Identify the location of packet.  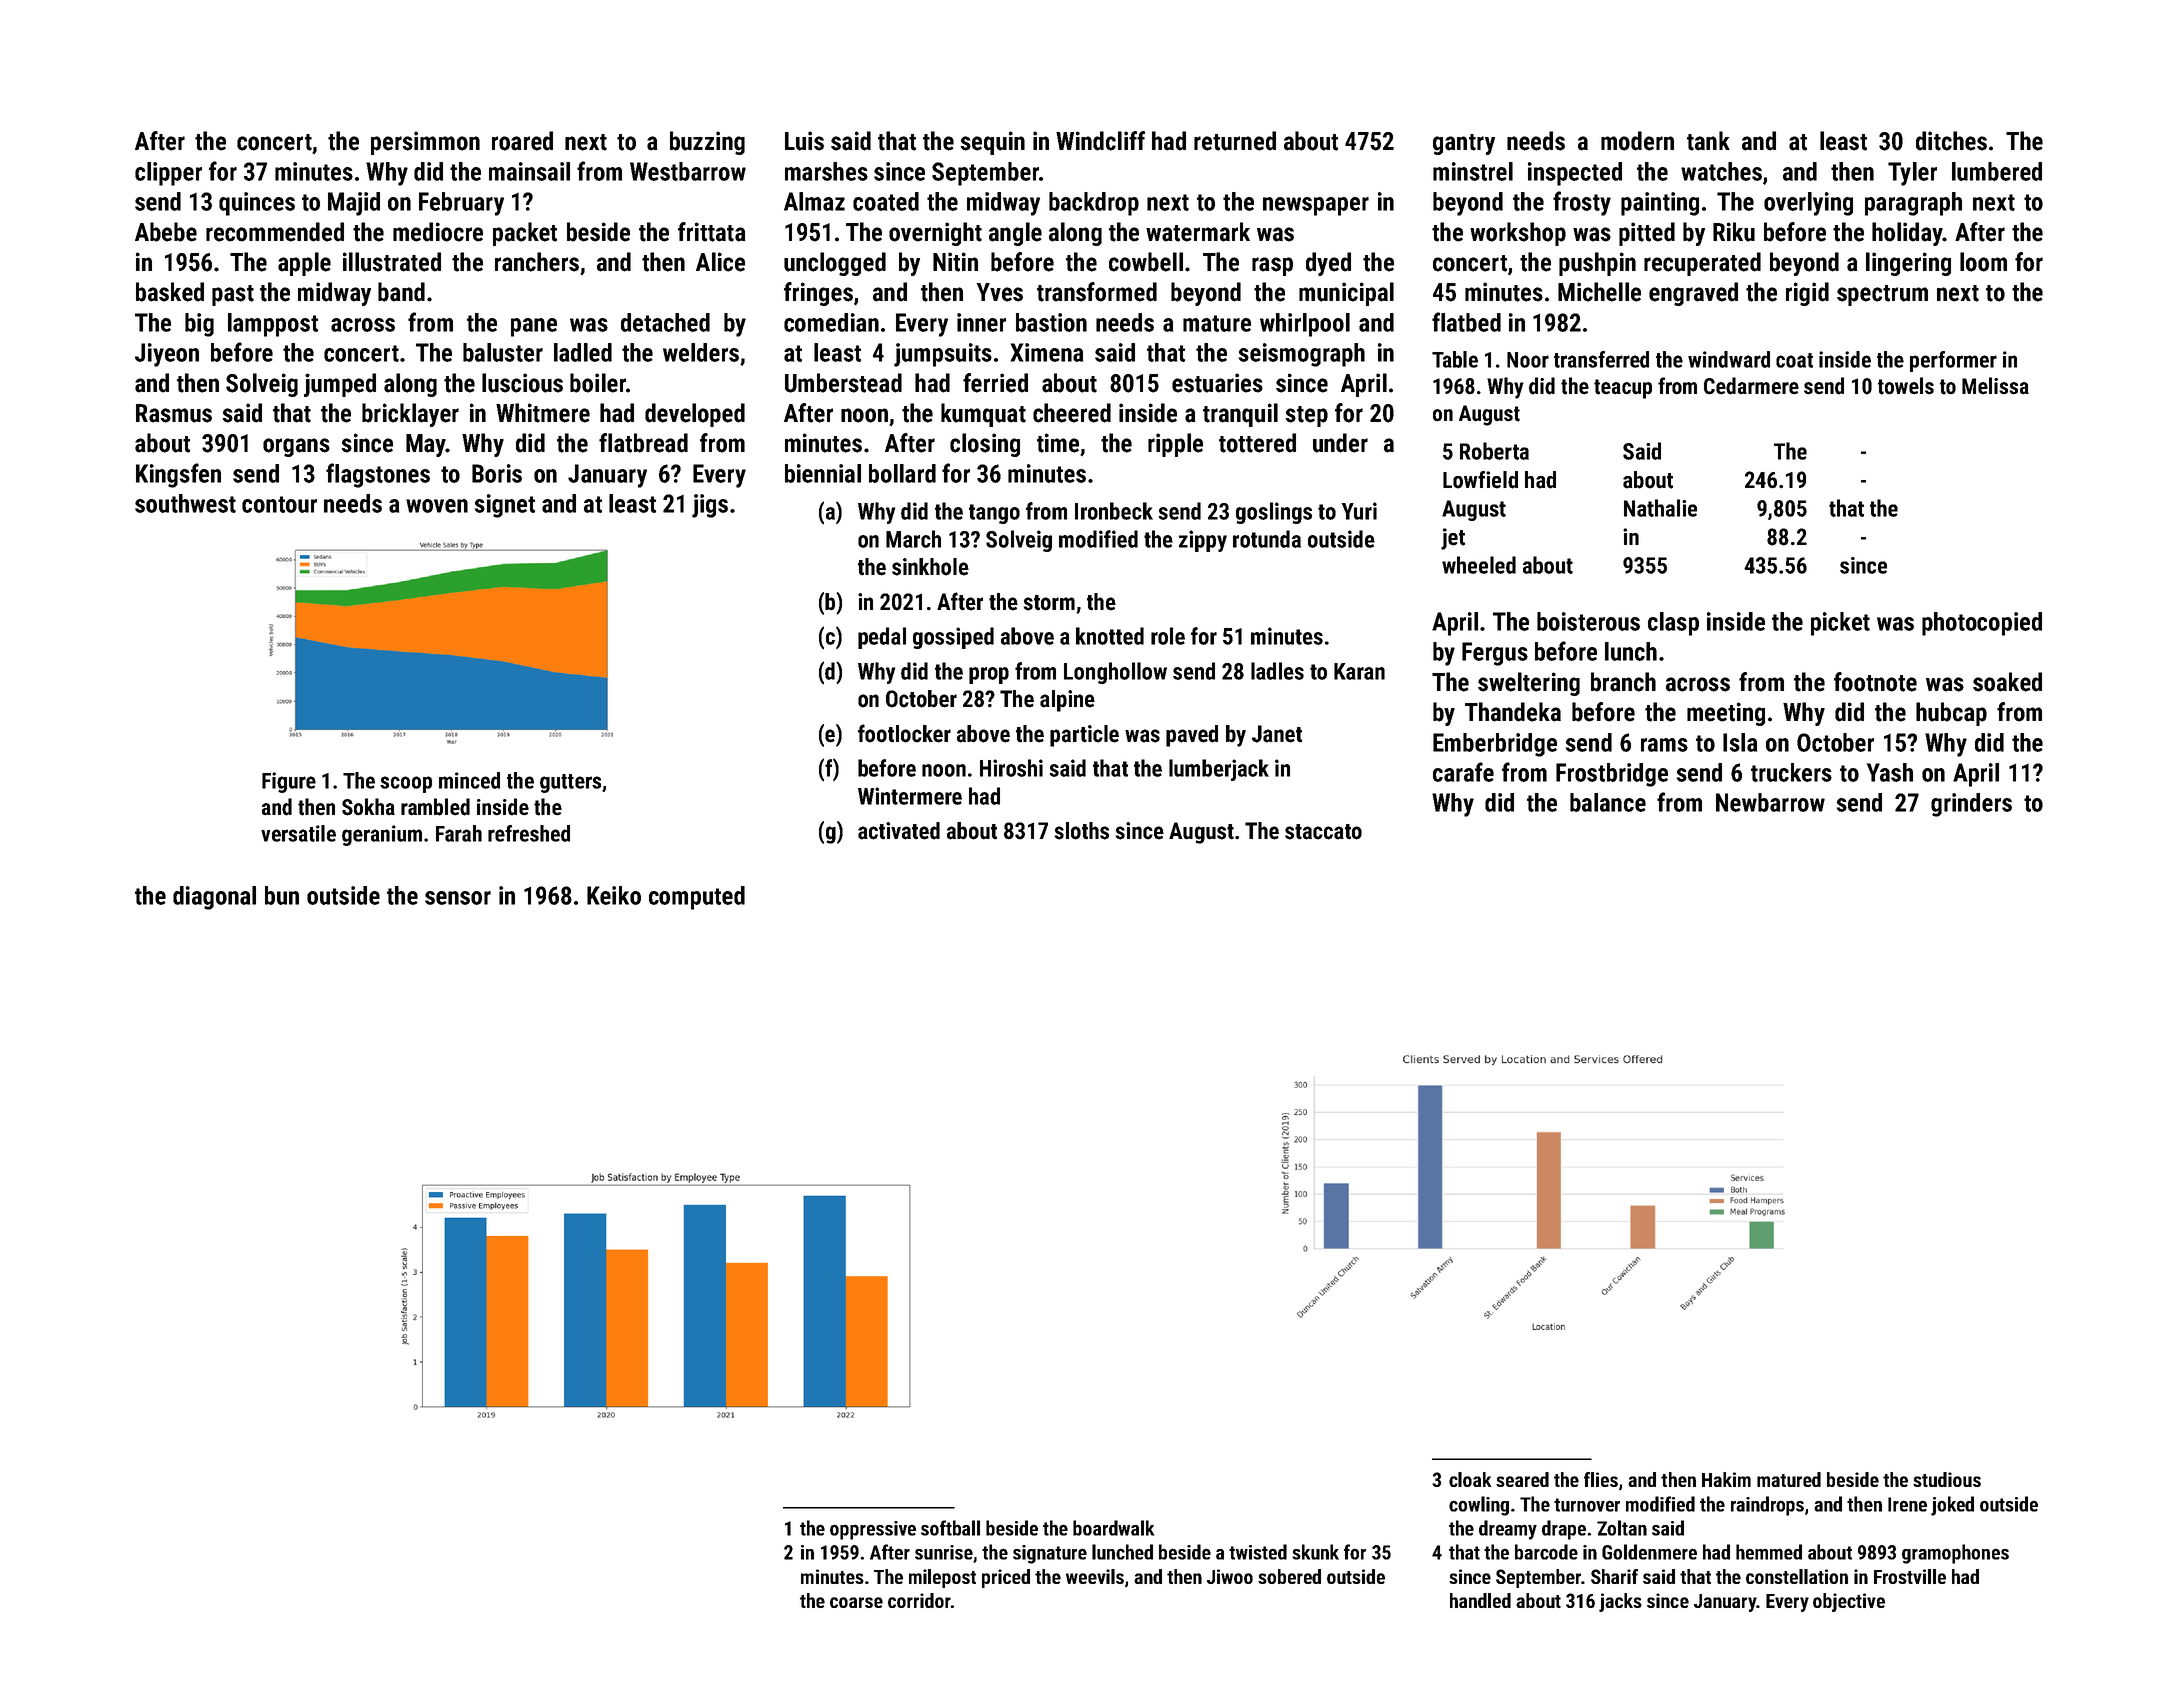
(525, 234).
